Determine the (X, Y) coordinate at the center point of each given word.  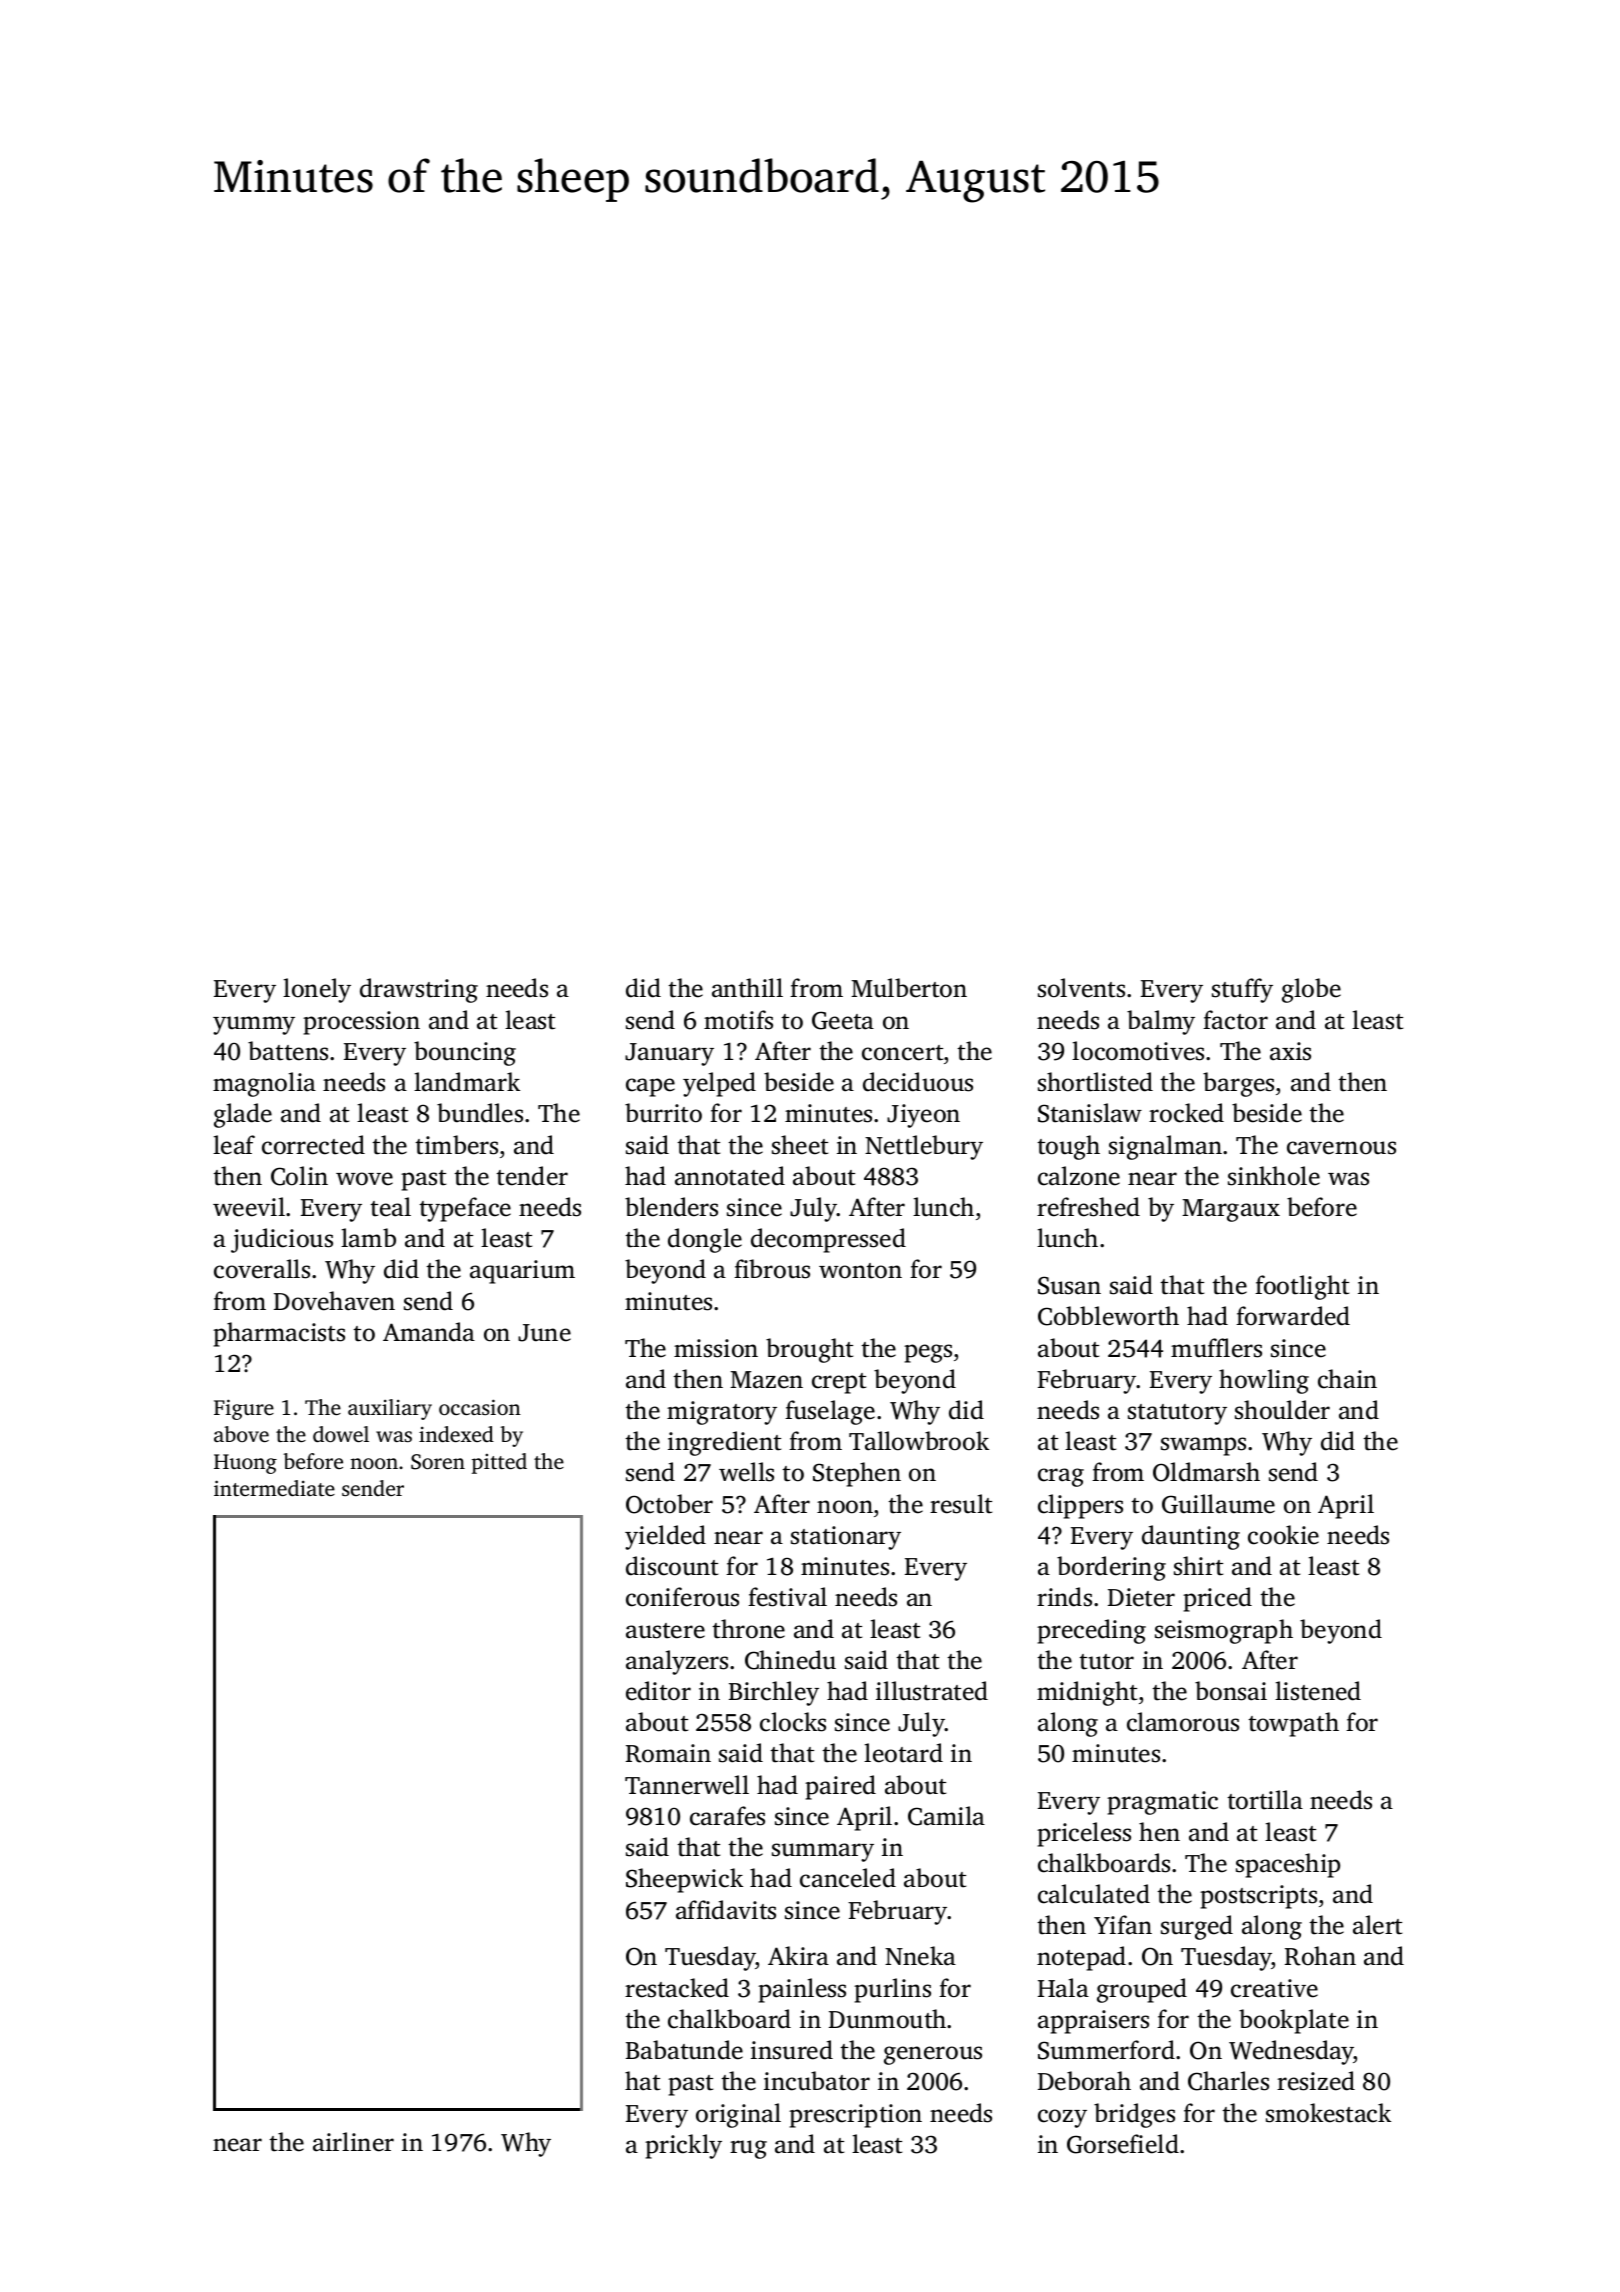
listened (1318, 1691)
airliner (353, 2142)
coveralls (262, 1269)
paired (840, 1787)
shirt (1198, 1566)
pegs (928, 1353)
